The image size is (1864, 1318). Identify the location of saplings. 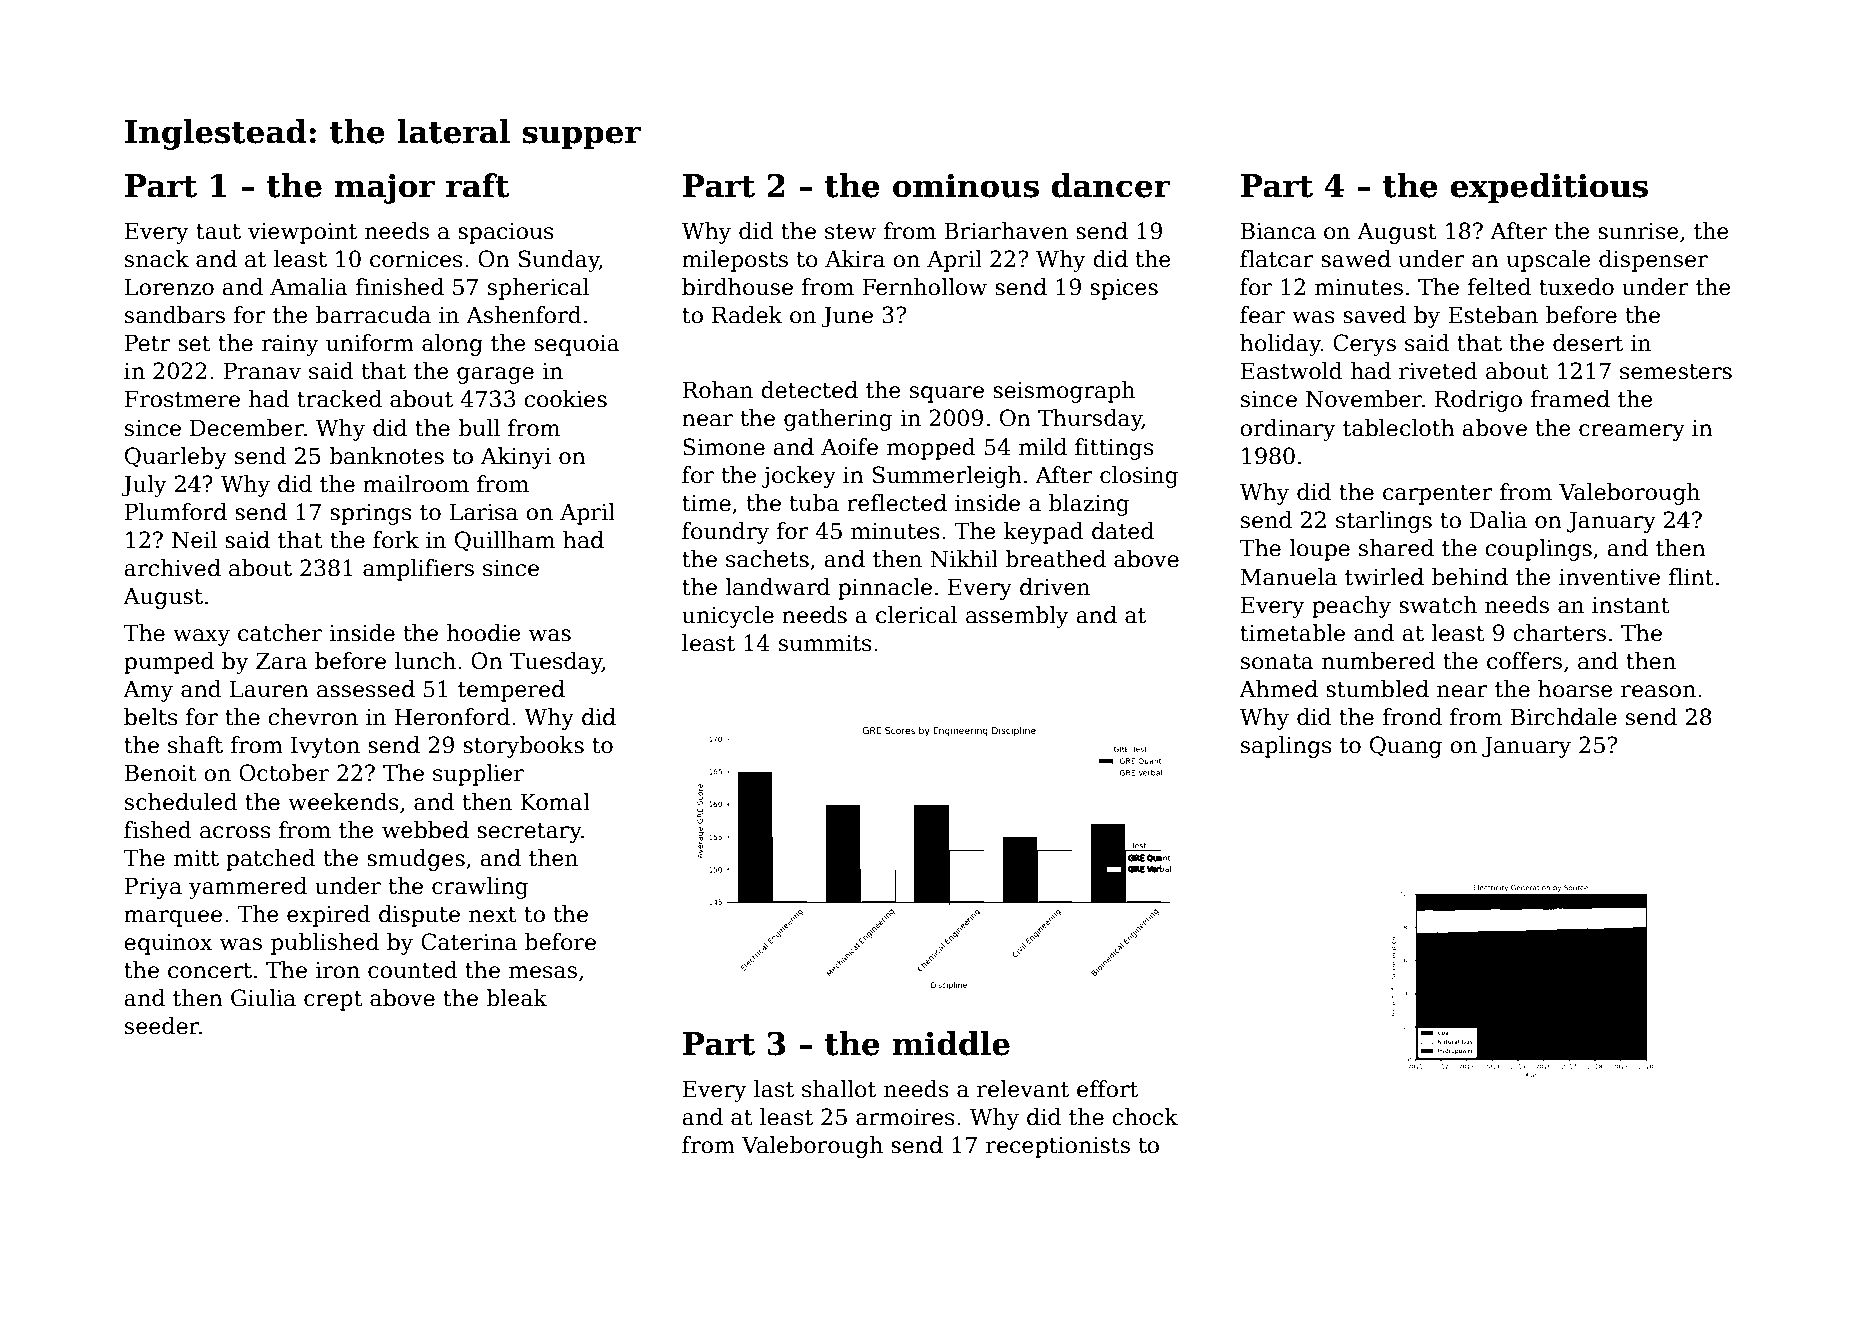
(1286, 747).
